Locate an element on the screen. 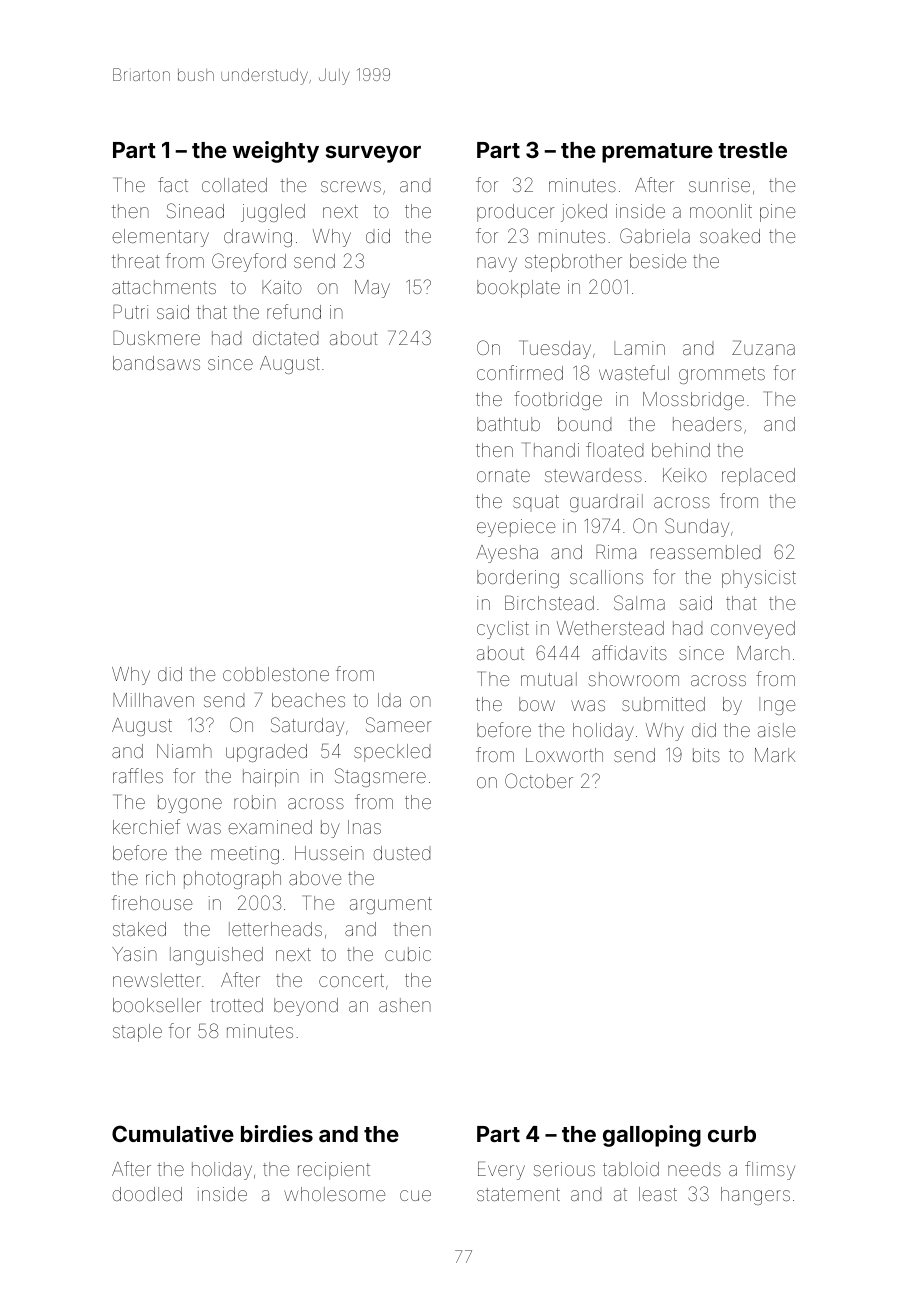  above is located at coordinates (315, 878).
